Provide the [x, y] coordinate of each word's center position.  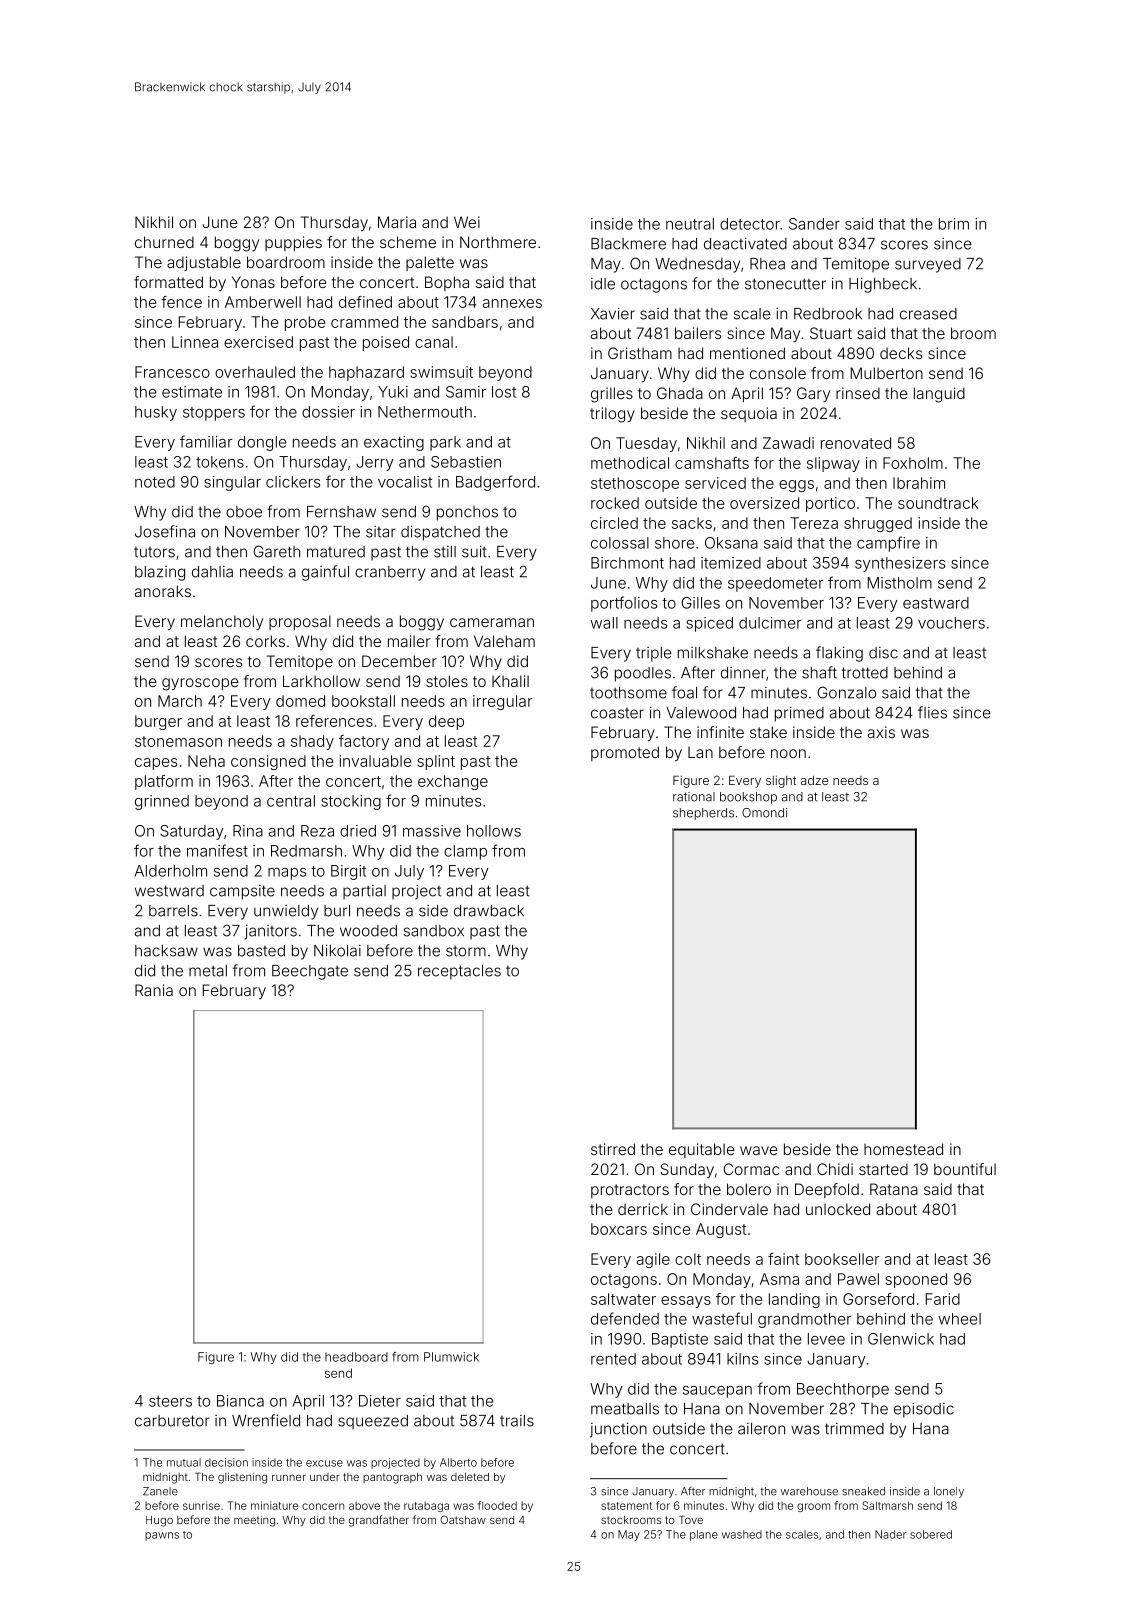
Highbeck [883, 285]
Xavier [613, 313]
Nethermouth [425, 412]
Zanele [160, 1491]
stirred [613, 1149]
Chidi [835, 1169]
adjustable [204, 263]
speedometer [775, 584]
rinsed [858, 393]
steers [170, 1401]
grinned [162, 802]
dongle [262, 443]
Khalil [510, 681]
